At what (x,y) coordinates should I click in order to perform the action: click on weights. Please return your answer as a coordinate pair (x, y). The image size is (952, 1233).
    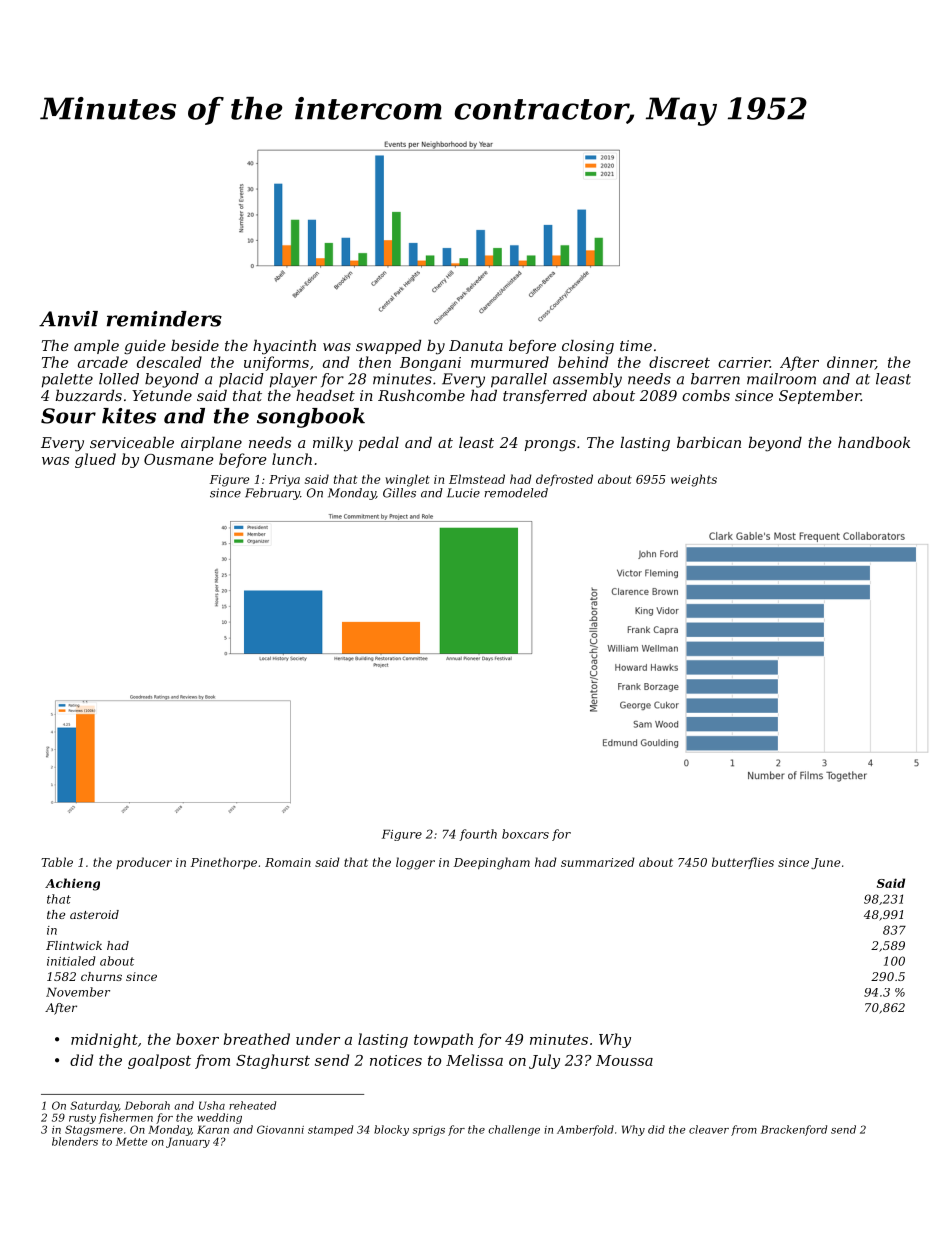
    Looking at the image, I should click on (694, 480).
